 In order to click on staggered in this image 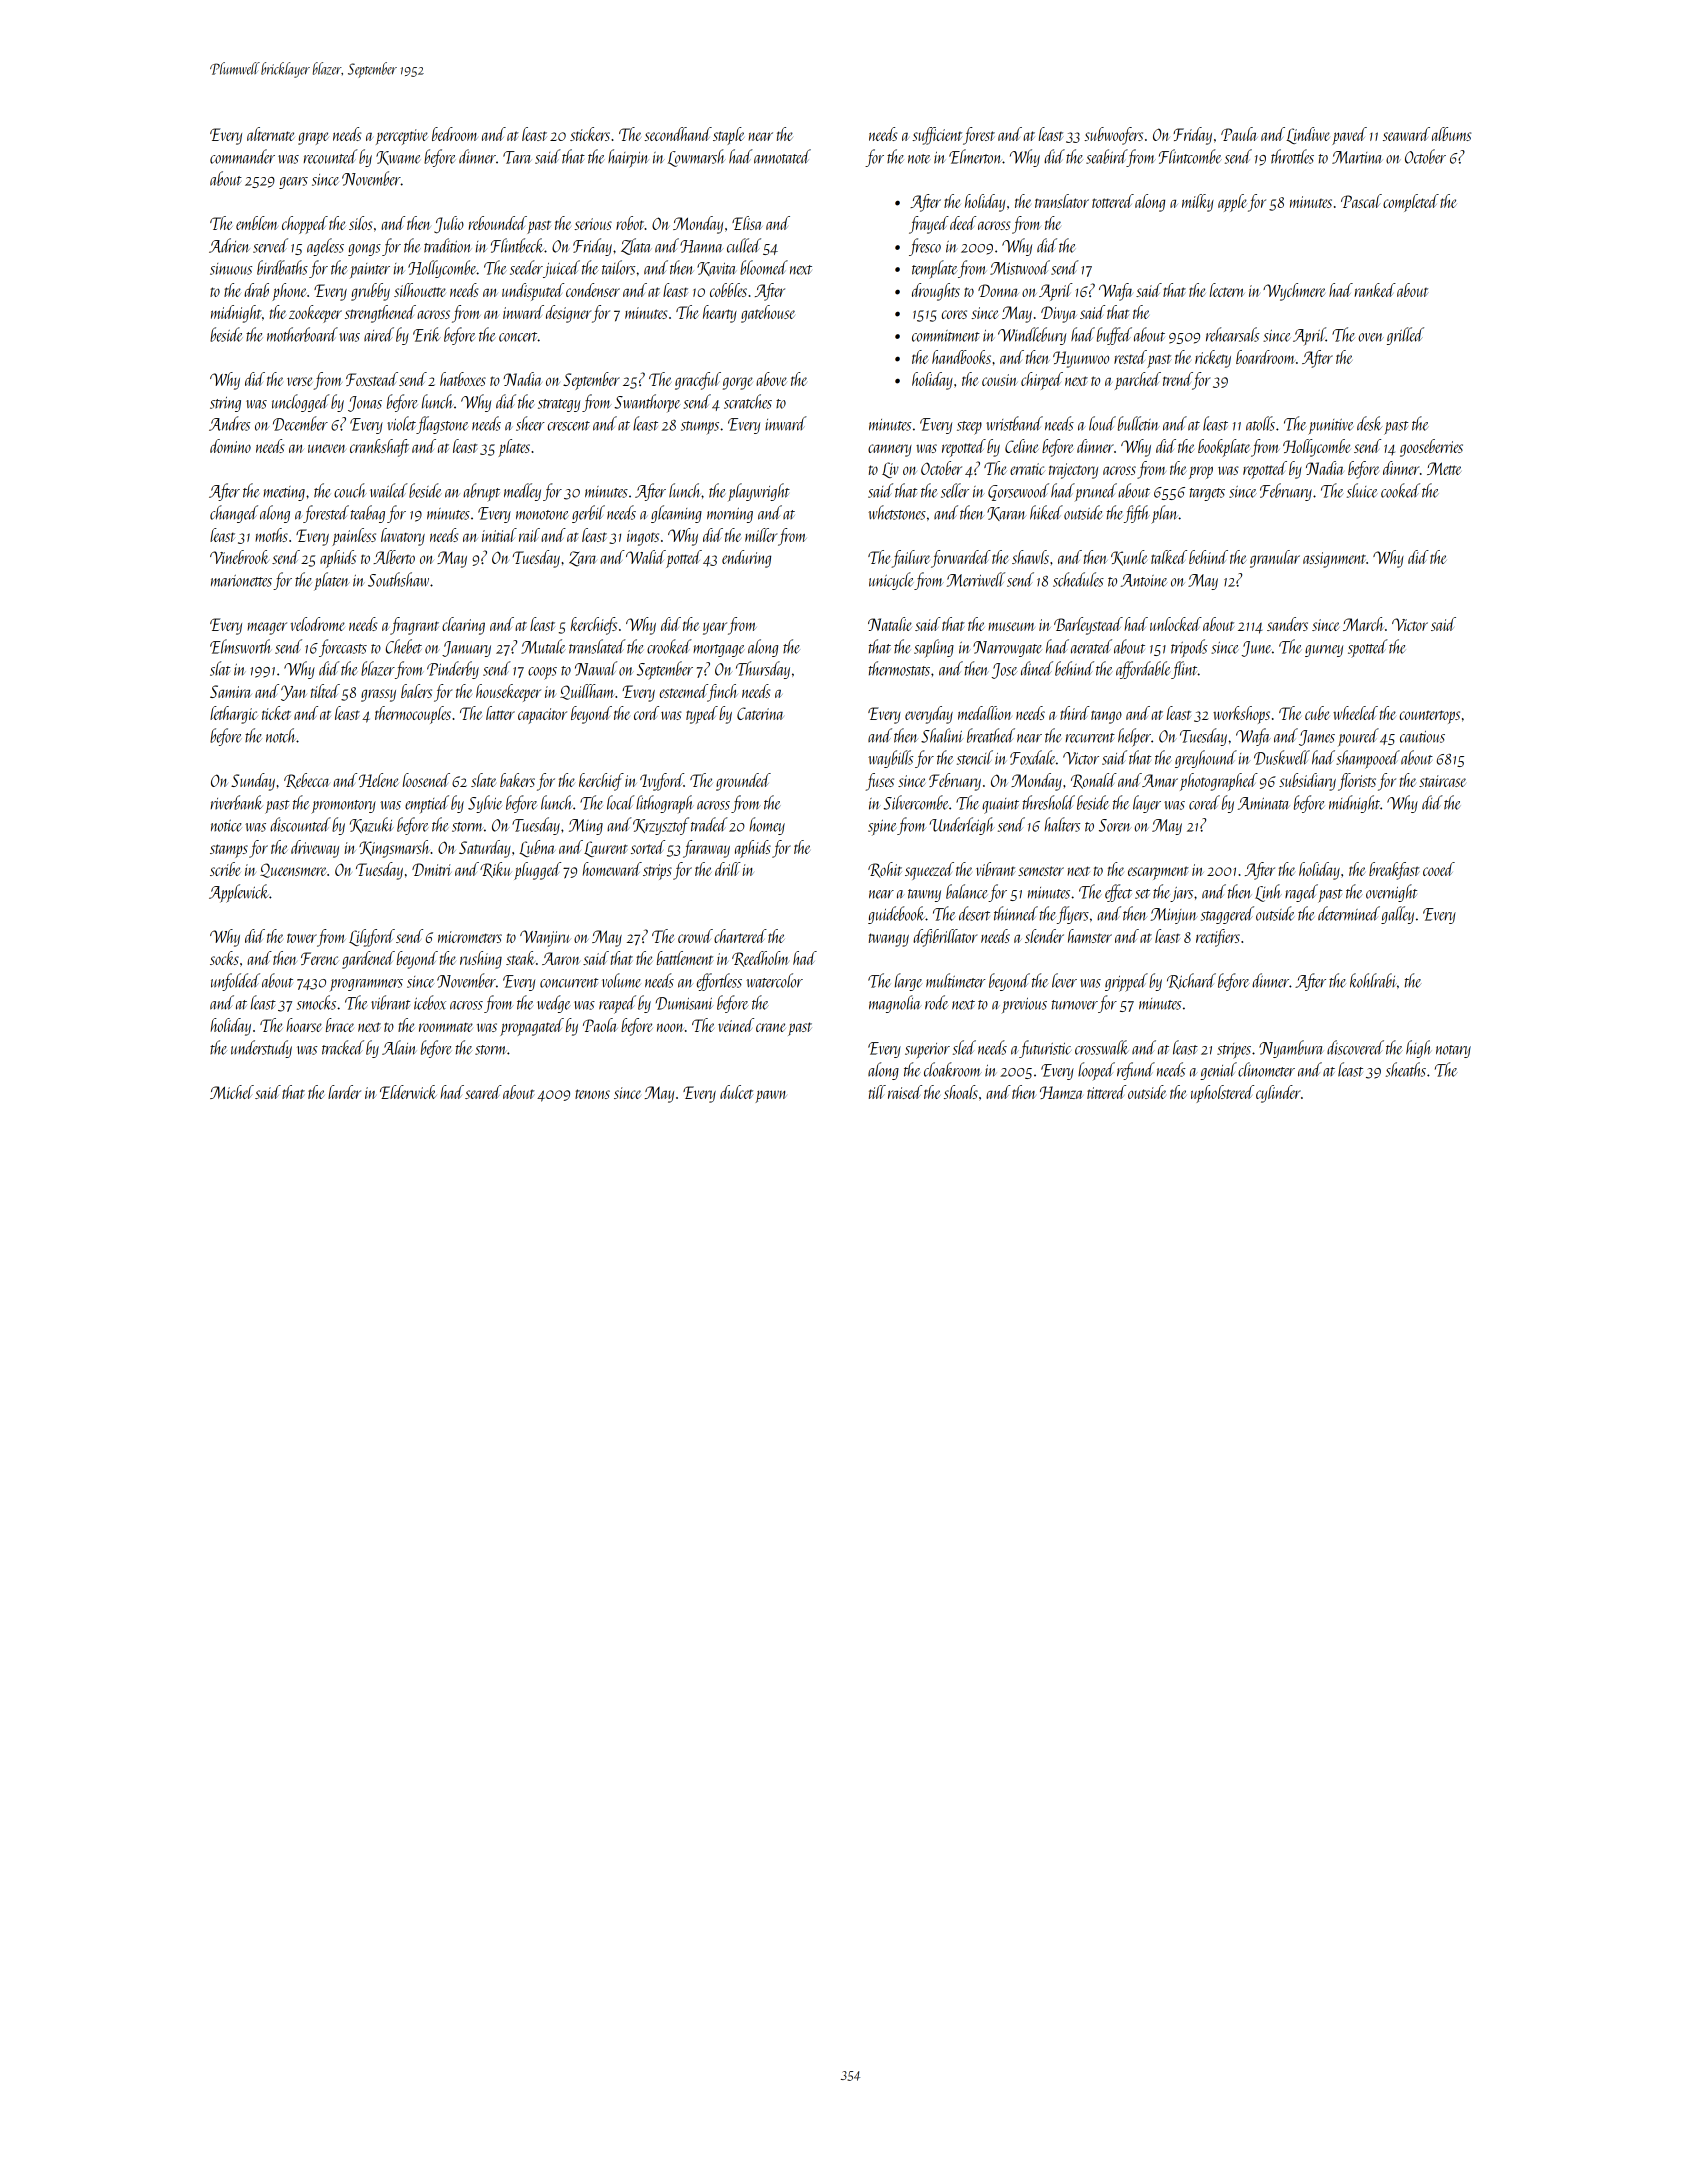, I will do `click(1227, 915)`.
